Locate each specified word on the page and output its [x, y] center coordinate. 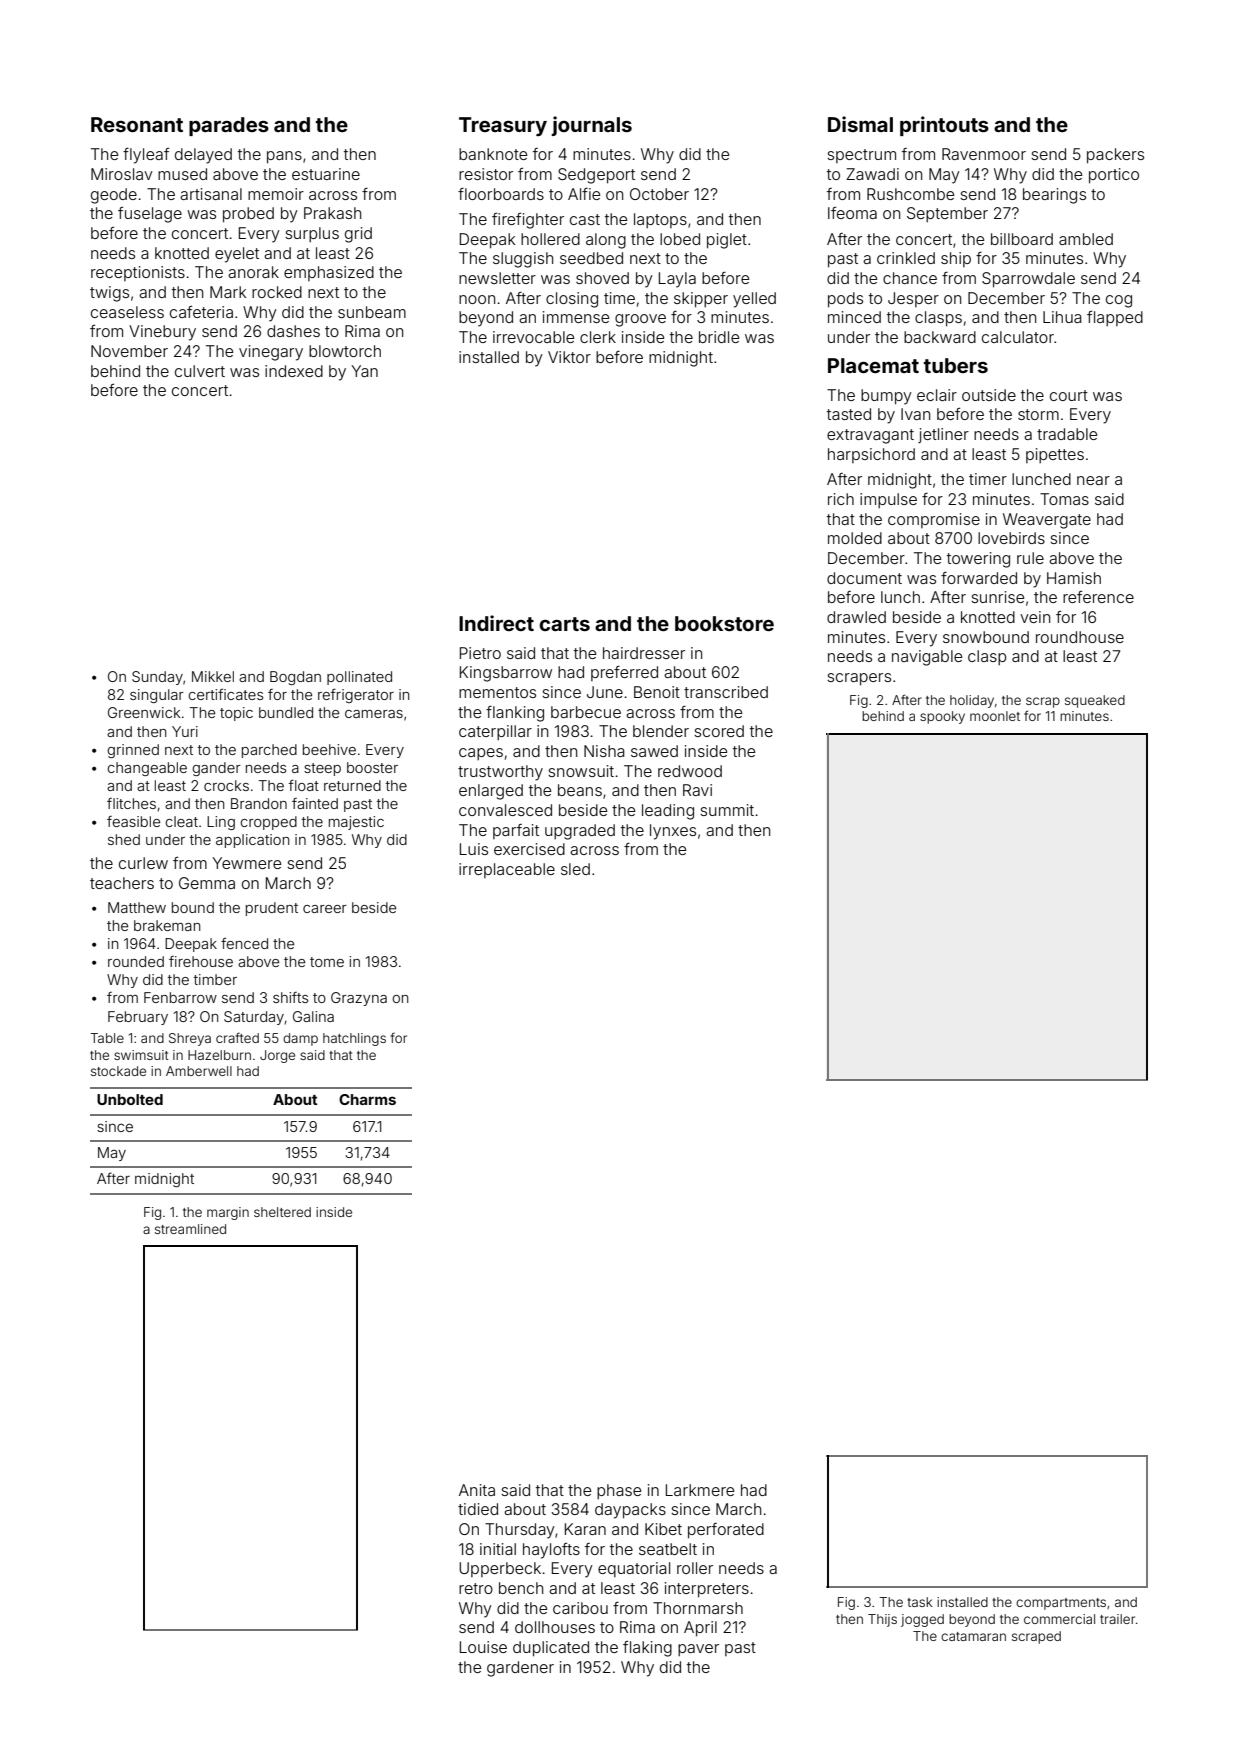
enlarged [491, 792]
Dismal [860, 124]
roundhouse [1080, 637]
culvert [200, 371]
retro [476, 1588]
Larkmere [700, 1490]
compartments [1061, 1604]
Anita [477, 1490]
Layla [677, 280]
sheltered [282, 1212]
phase [619, 1491]
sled [575, 869]
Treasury [503, 126]
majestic [356, 823]
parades [229, 126]
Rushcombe [910, 194]
